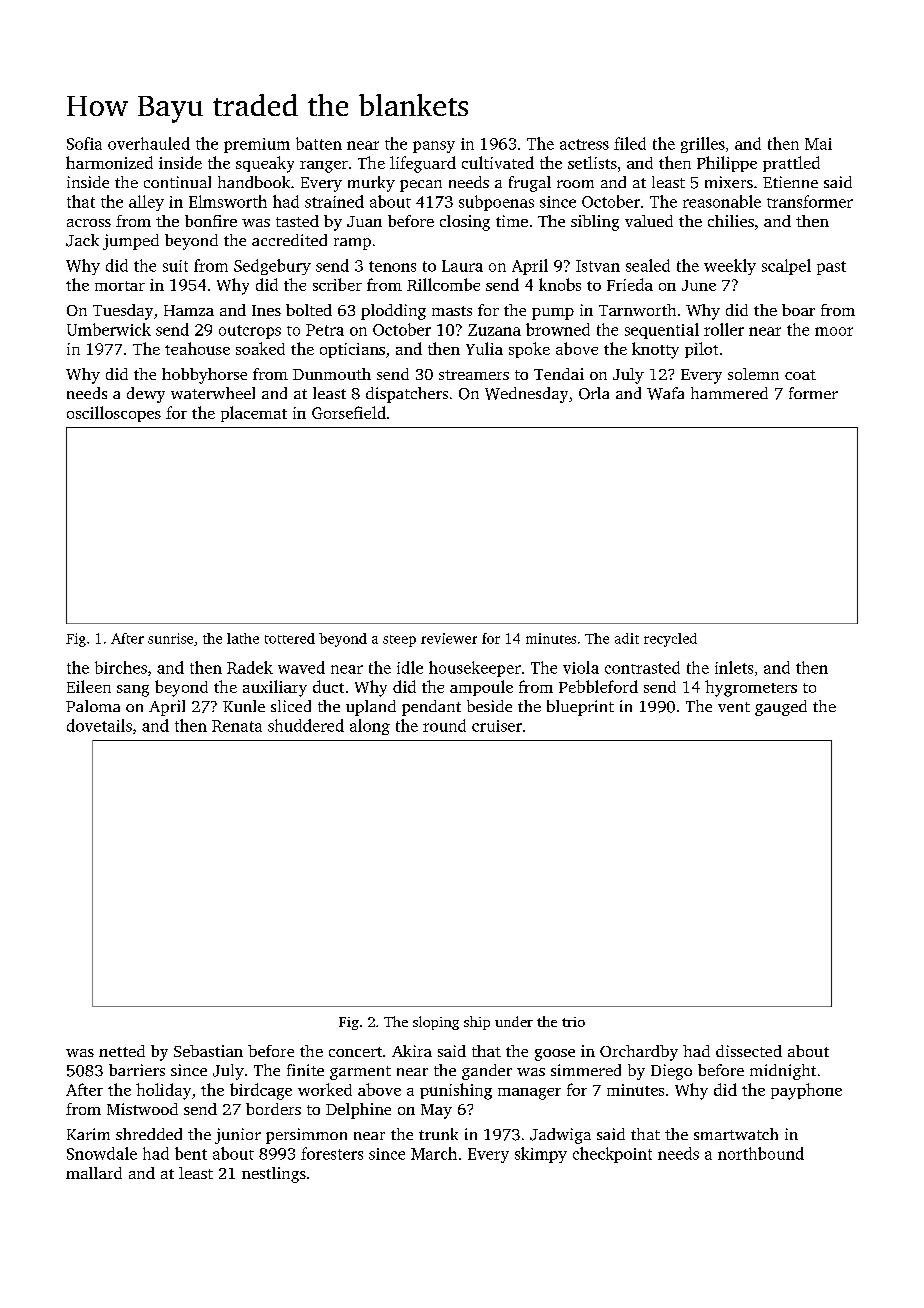  I want to click on Karim, so click(88, 1134).
